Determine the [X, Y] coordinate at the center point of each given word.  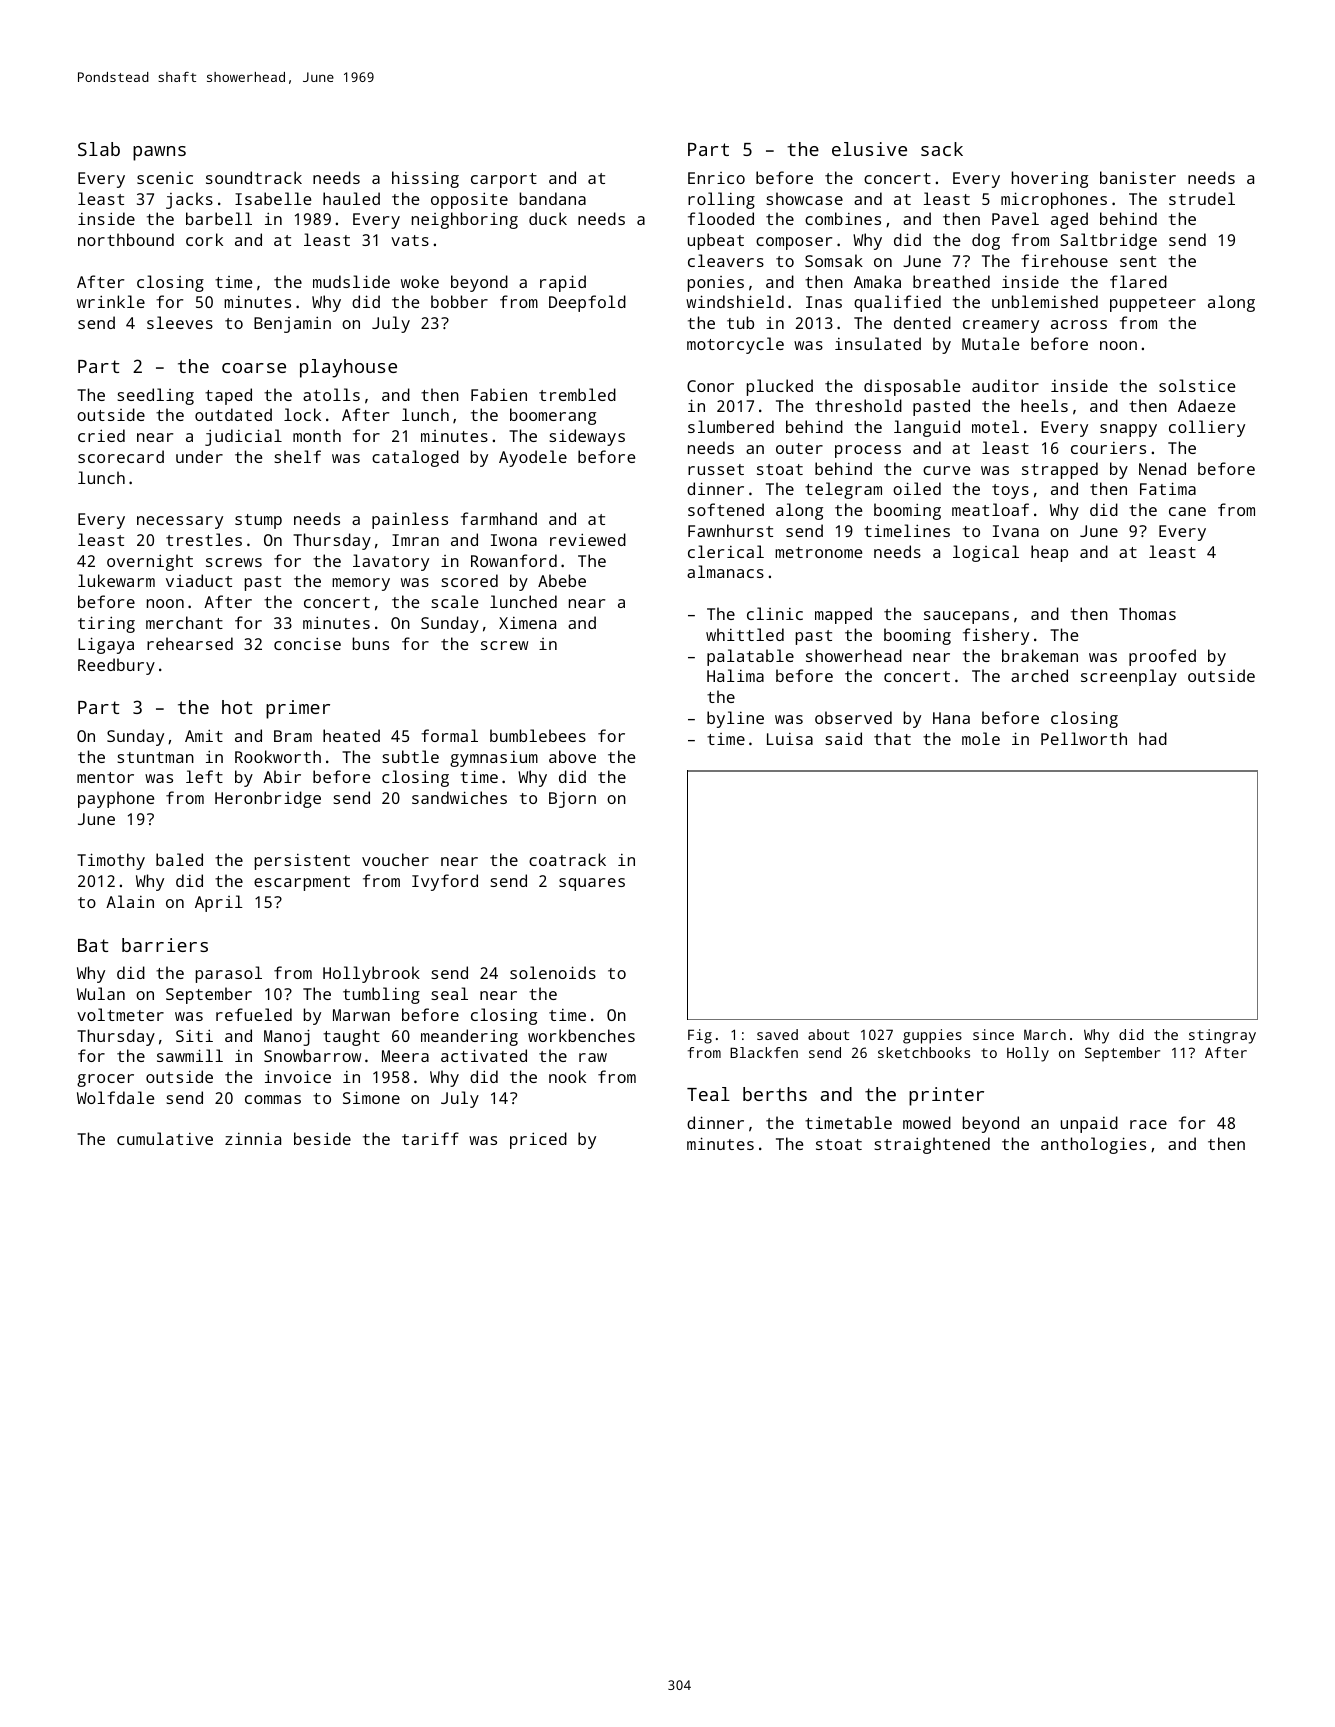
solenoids [553, 972]
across [1079, 324]
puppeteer [1153, 304]
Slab [99, 149]
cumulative [165, 1138]
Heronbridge [268, 799]
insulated [878, 343]
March [1045, 1034]
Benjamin [292, 324]
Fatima [1168, 488]
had [1153, 738]
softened [726, 509]
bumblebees [538, 735]
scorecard [121, 456]
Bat [93, 945]
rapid [563, 283]
